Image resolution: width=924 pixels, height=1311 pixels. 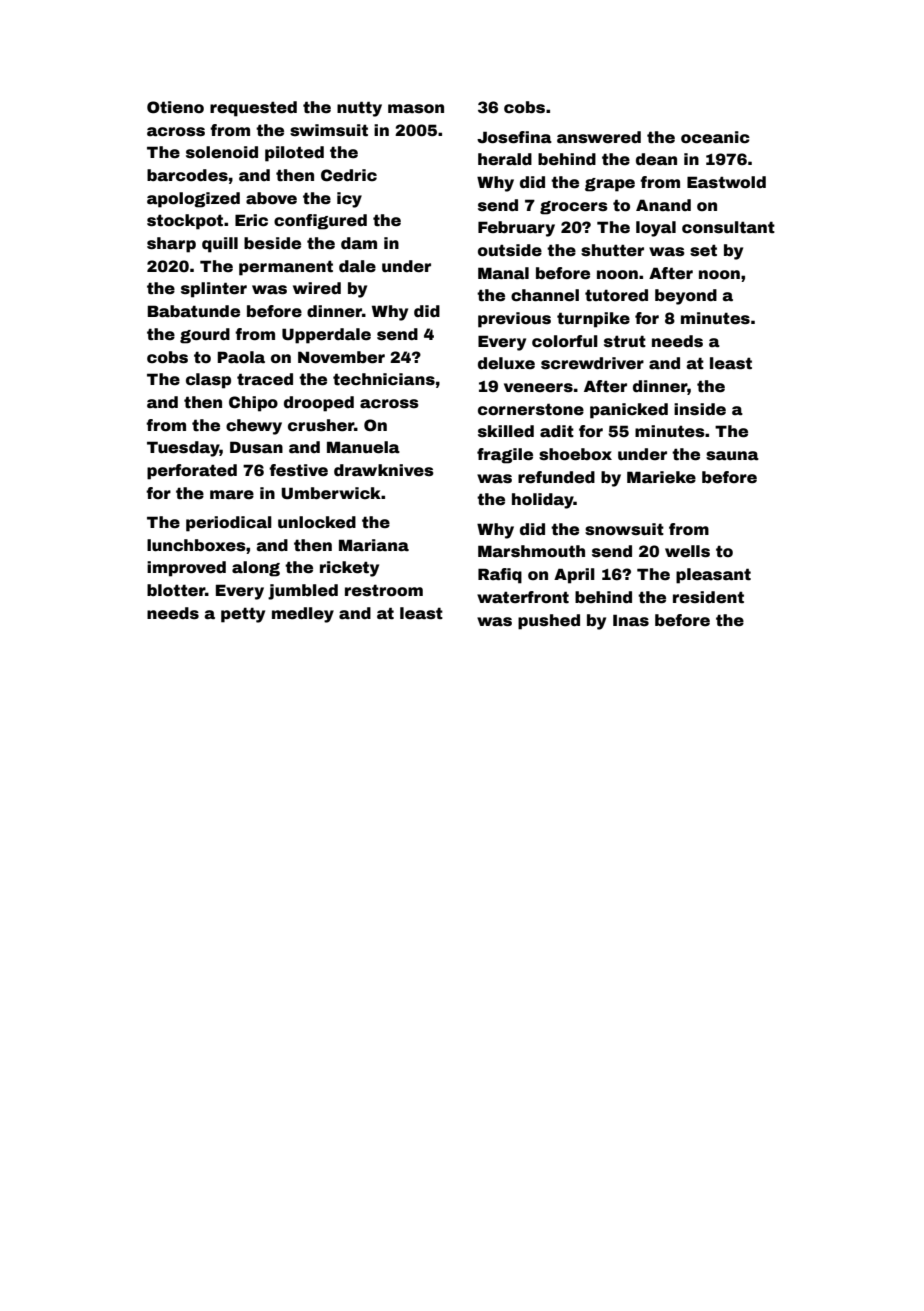 What do you see at coordinates (715, 137) in the document?
I see `oceanic` at bounding box center [715, 137].
